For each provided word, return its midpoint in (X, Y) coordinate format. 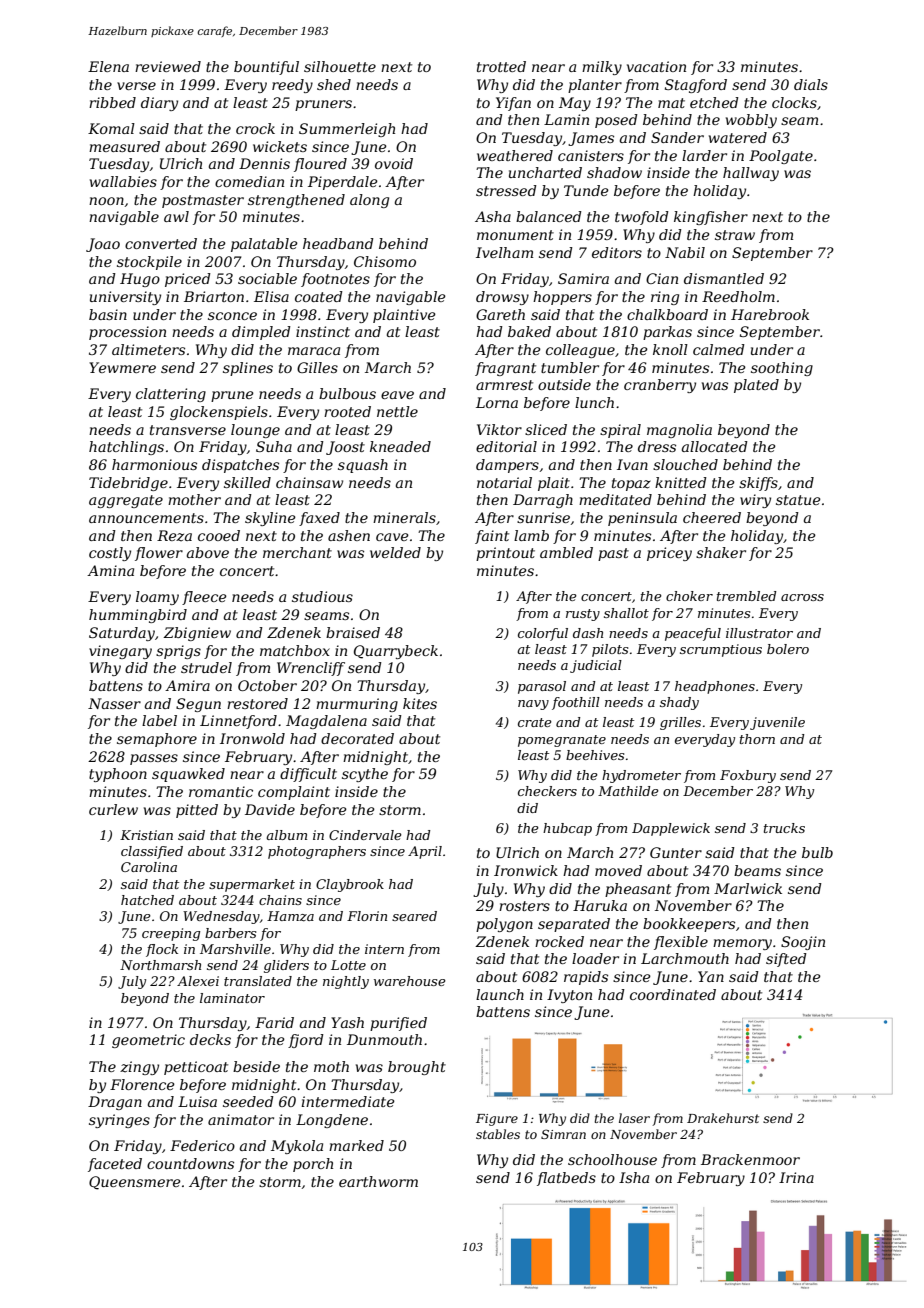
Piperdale (343, 183)
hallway (751, 174)
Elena (108, 66)
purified (398, 1024)
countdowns (190, 1163)
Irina (796, 1177)
